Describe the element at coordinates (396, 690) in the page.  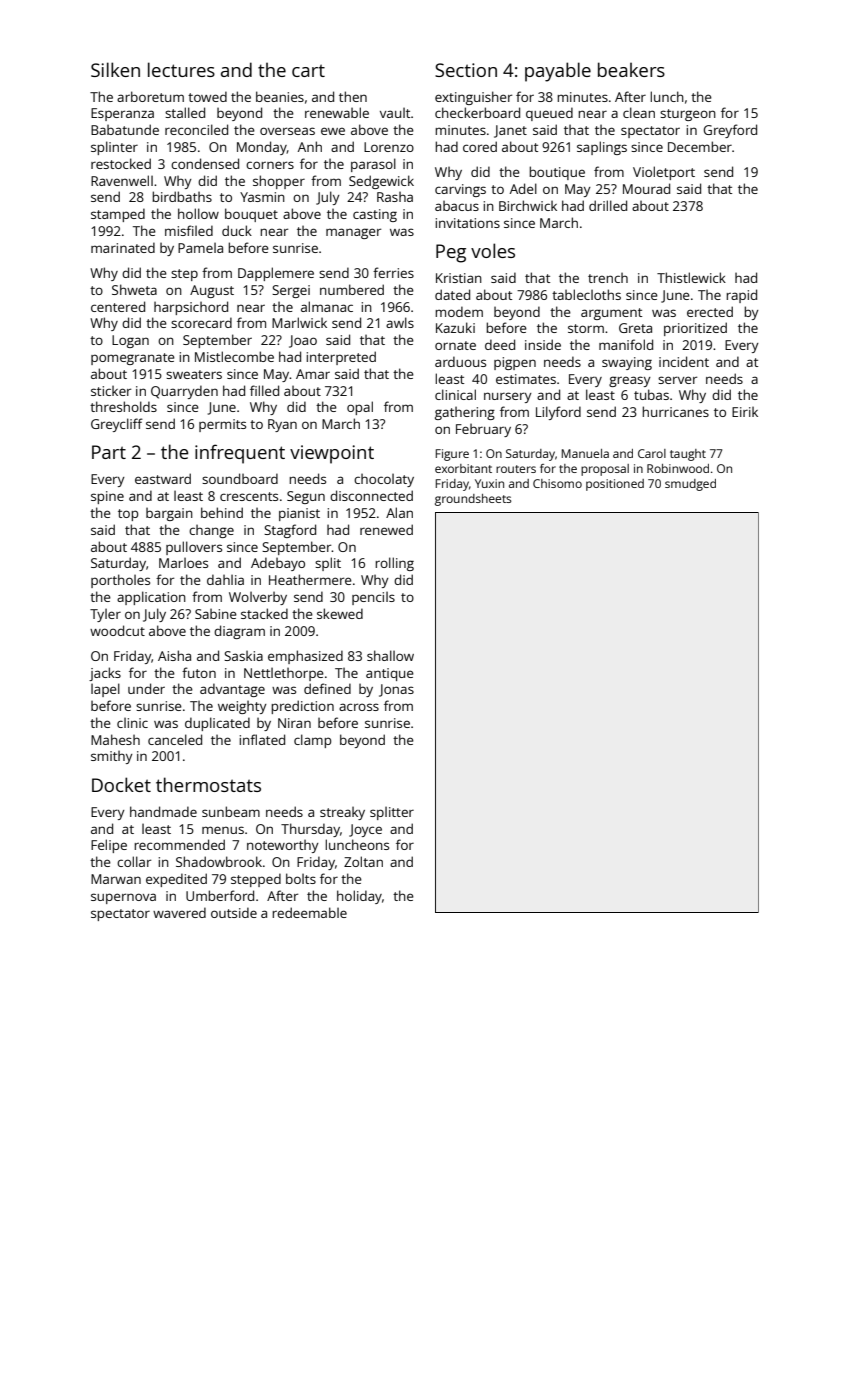
I see `Jonas` at that location.
